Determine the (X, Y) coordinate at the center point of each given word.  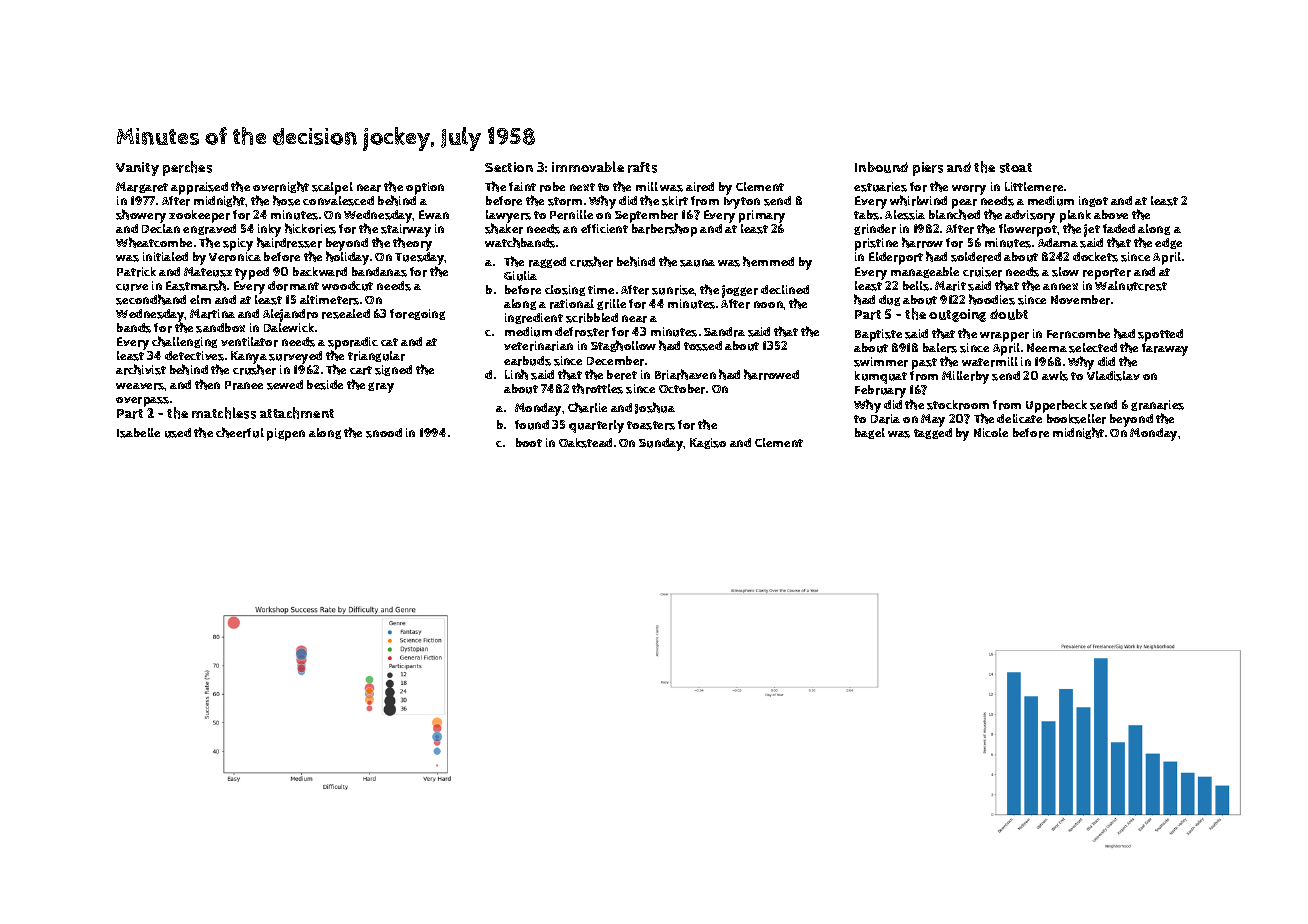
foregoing (417, 314)
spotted (1160, 335)
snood (384, 433)
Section (509, 167)
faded (1119, 228)
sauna (697, 263)
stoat (1016, 168)
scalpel (332, 188)
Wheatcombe (154, 242)
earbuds (527, 361)
